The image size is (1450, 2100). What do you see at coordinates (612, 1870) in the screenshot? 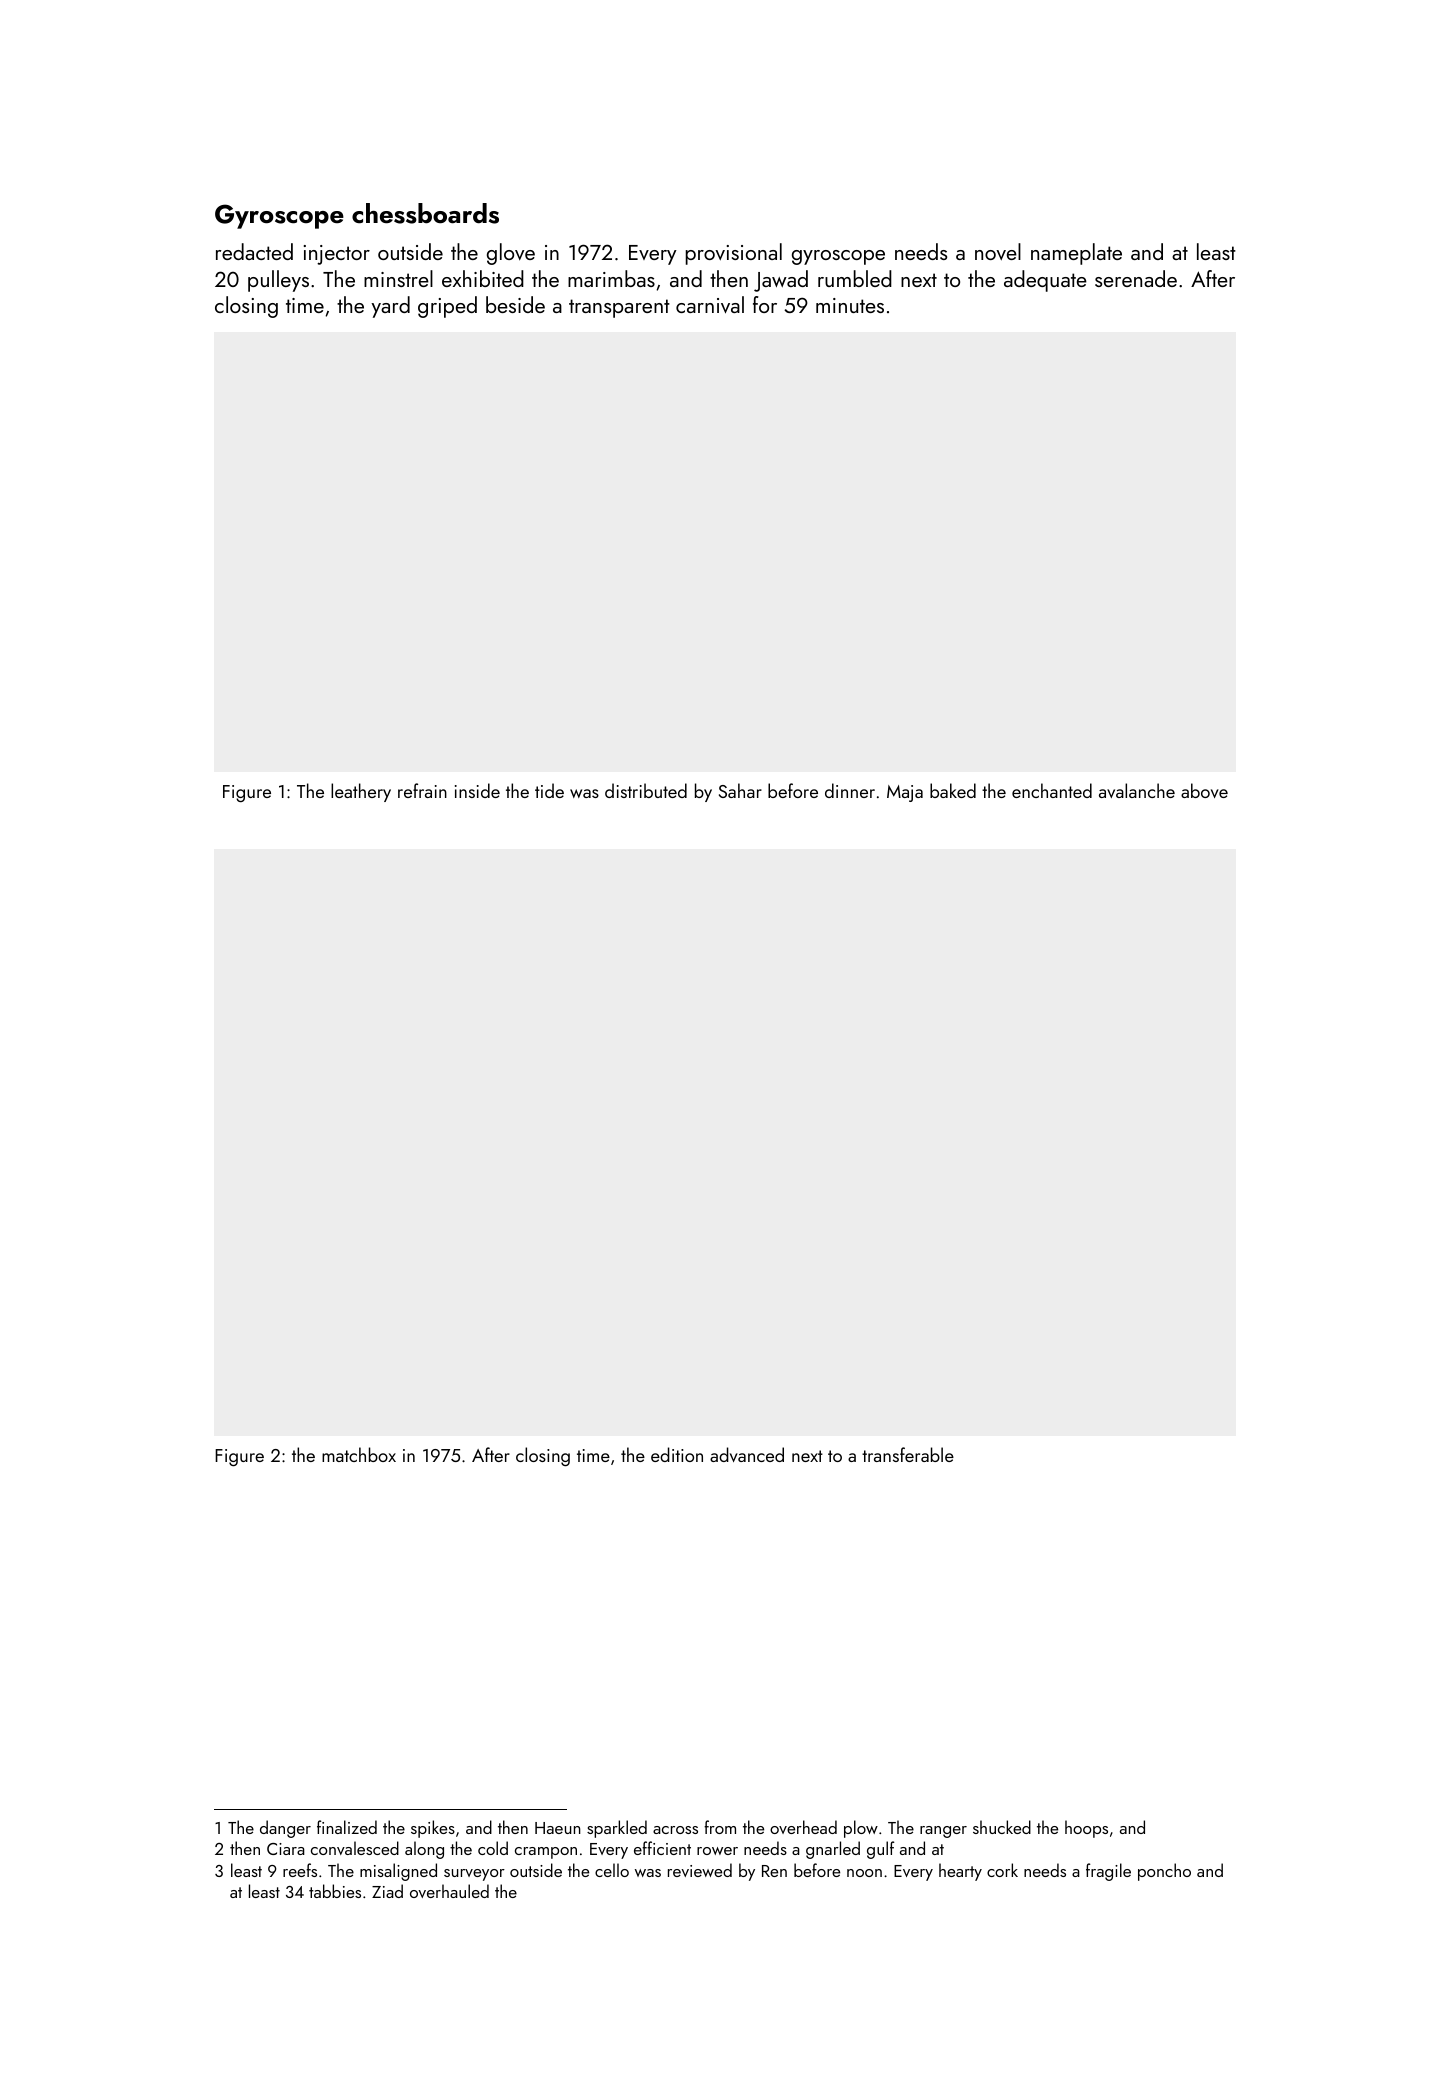
I see `cello` at bounding box center [612, 1870].
